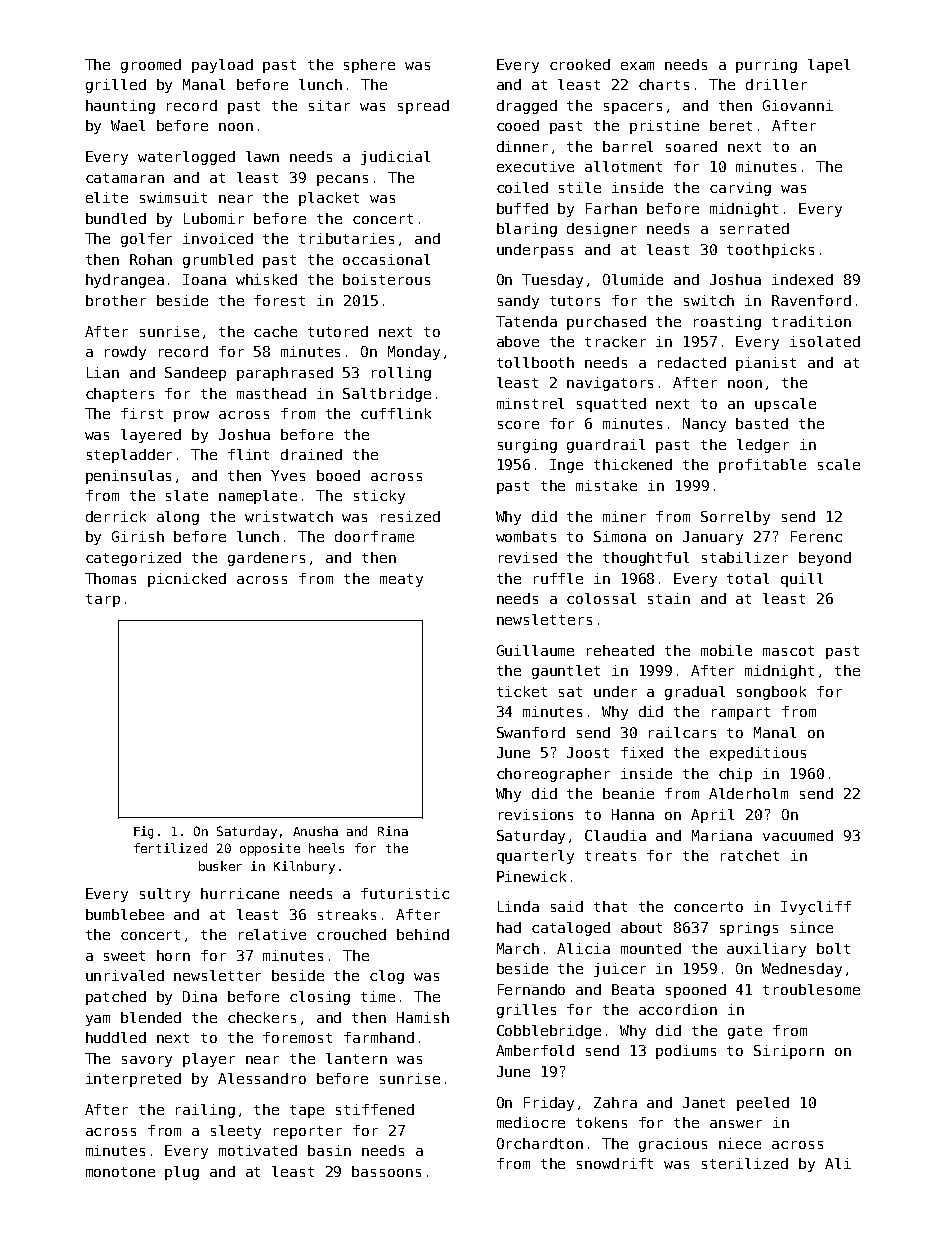 Image resolution: width=952 pixels, height=1233 pixels. Describe the element at coordinates (766, 950) in the document. I see `auxiliary` at that location.
